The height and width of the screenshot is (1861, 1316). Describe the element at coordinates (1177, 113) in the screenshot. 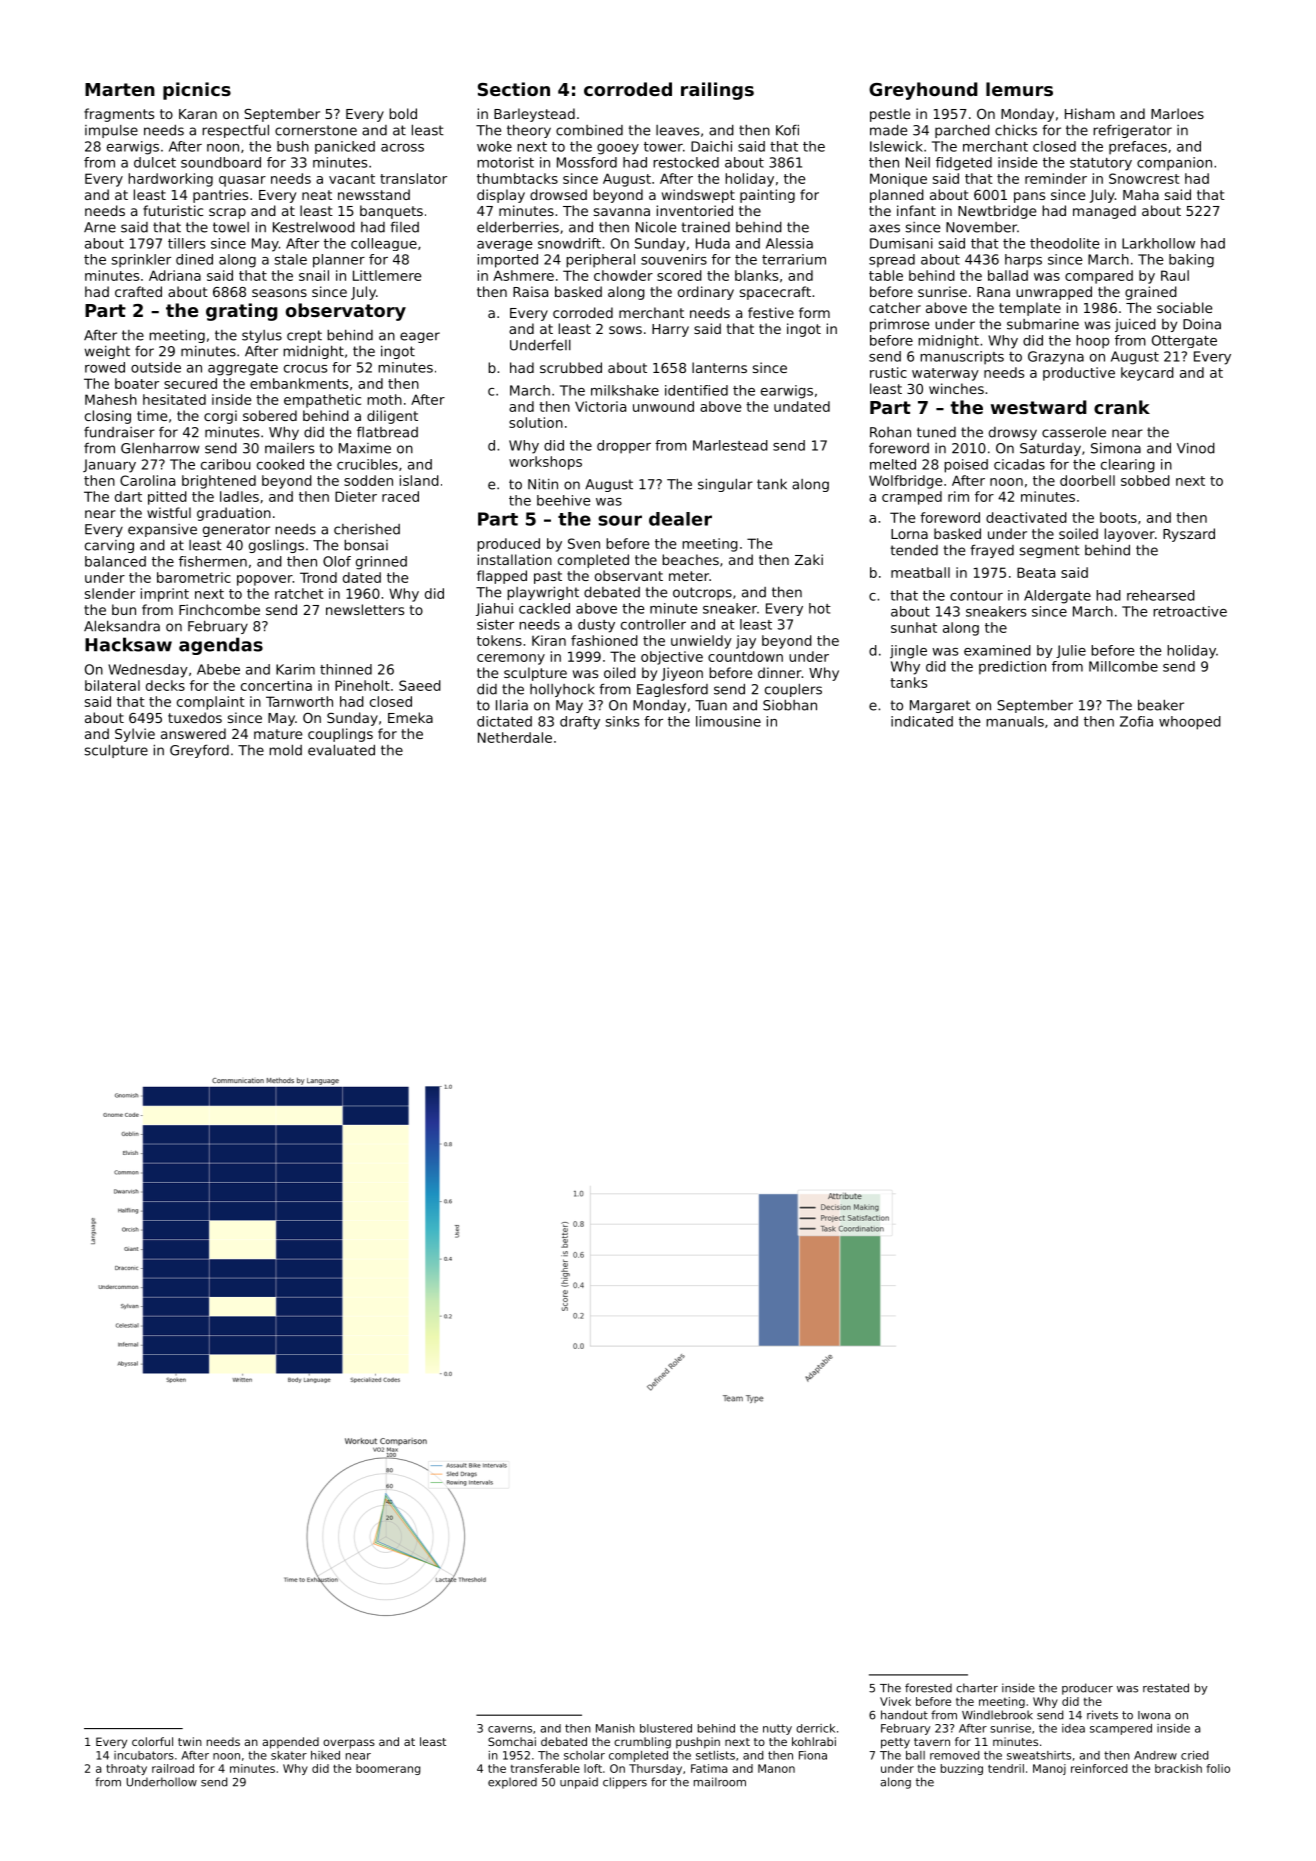

I see `Marloes` at that location.
